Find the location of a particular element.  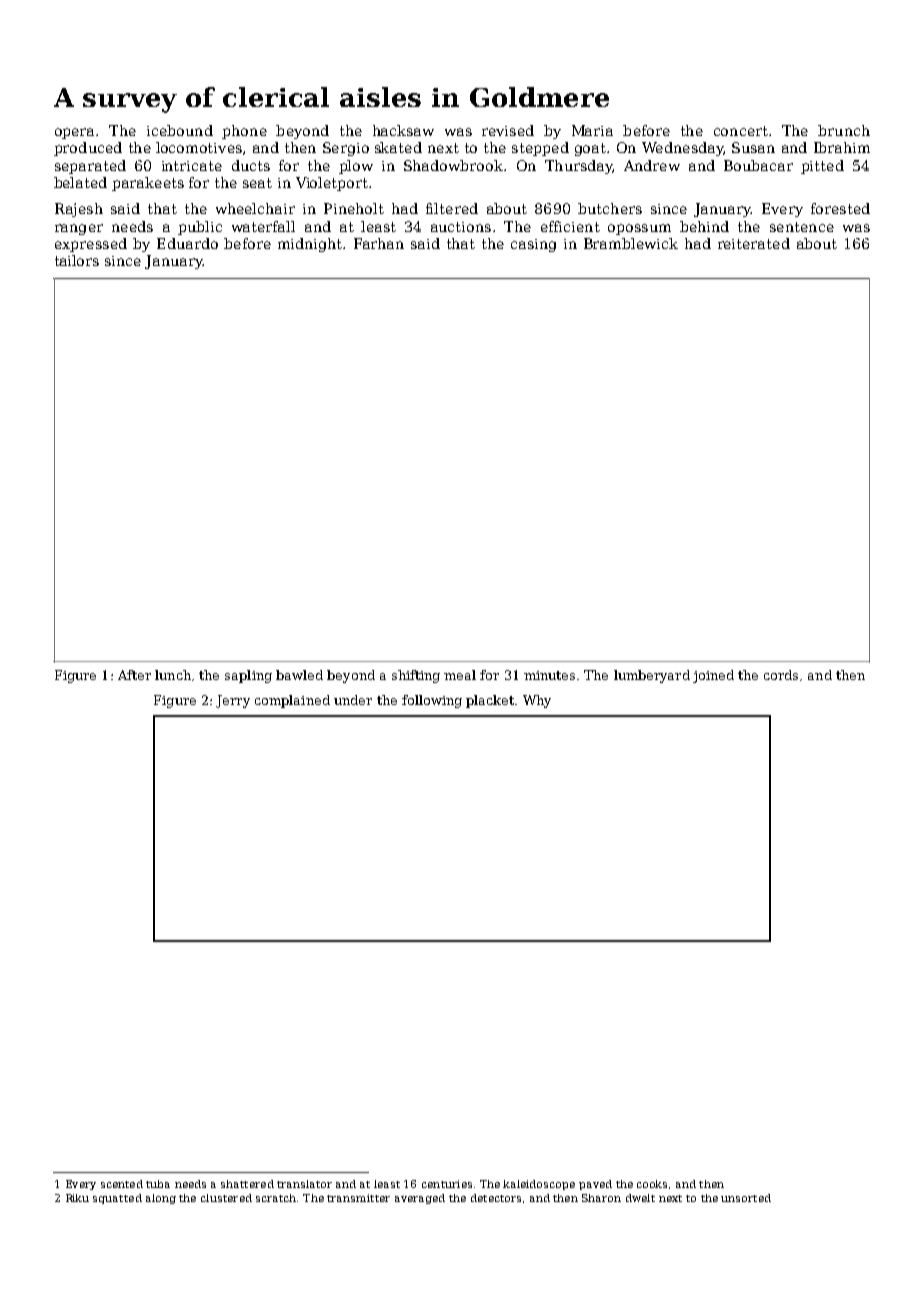

Jerry is located at coordinates (233, 701).
